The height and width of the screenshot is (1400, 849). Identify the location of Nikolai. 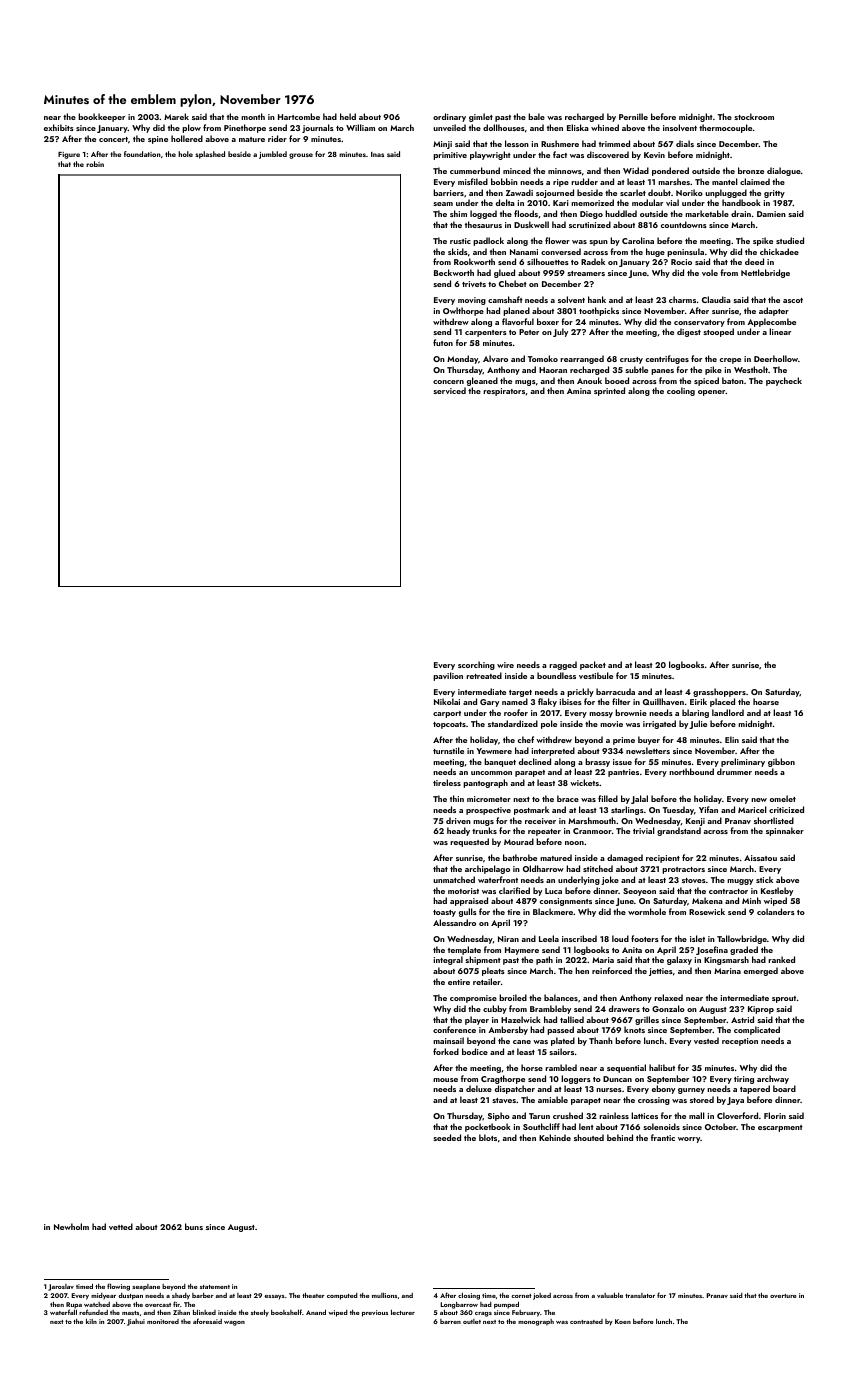
(447, 701).
